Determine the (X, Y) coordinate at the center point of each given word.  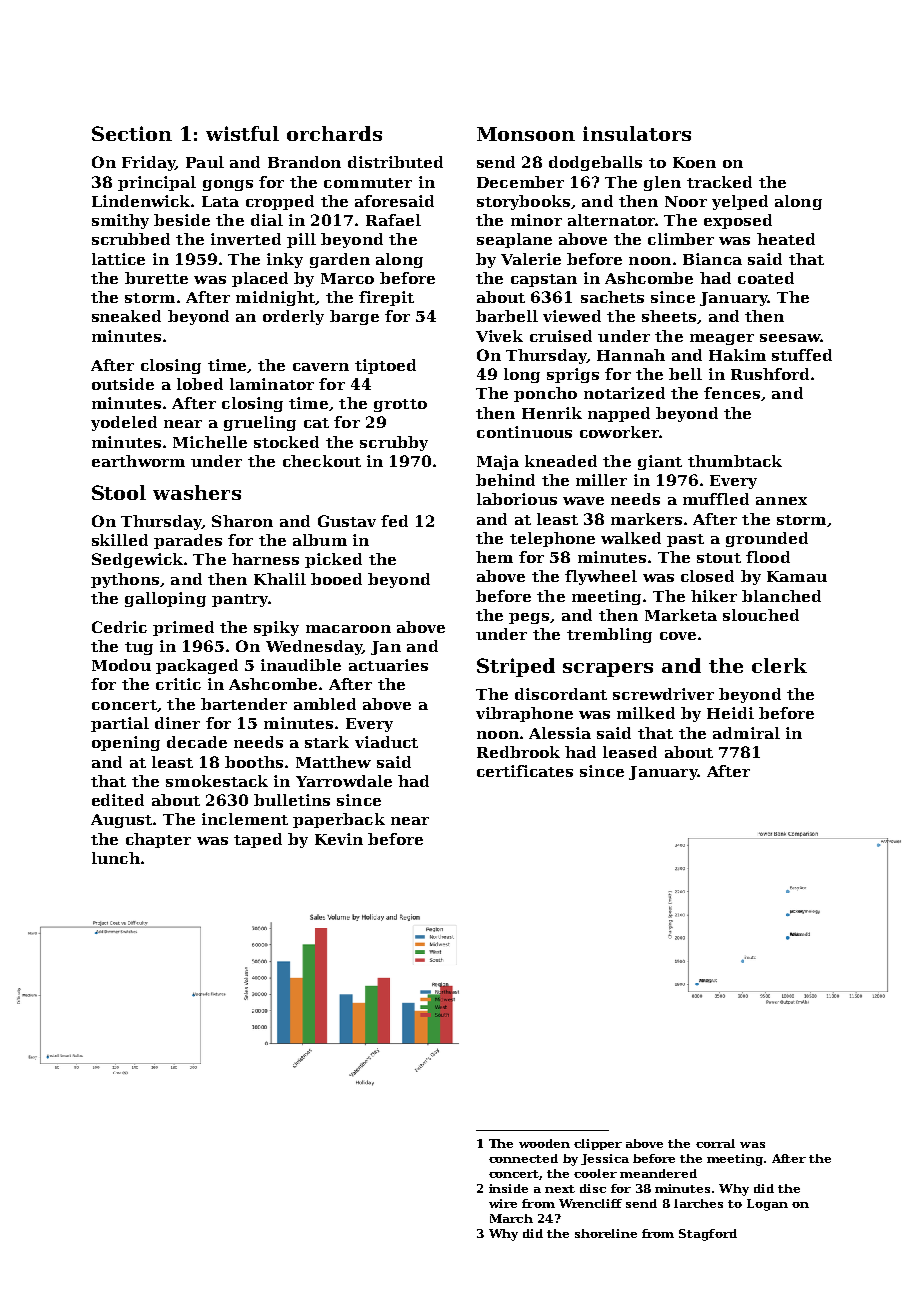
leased (630, 752)
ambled (325, 704)
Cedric (119, 627)
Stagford (708, 1235)
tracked (719, 182)
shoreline (606, 1233)
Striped (516, 667)
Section (132, 133)
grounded (767, 539)
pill (301, 240)
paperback (339, 820)
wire (503, 1203)
